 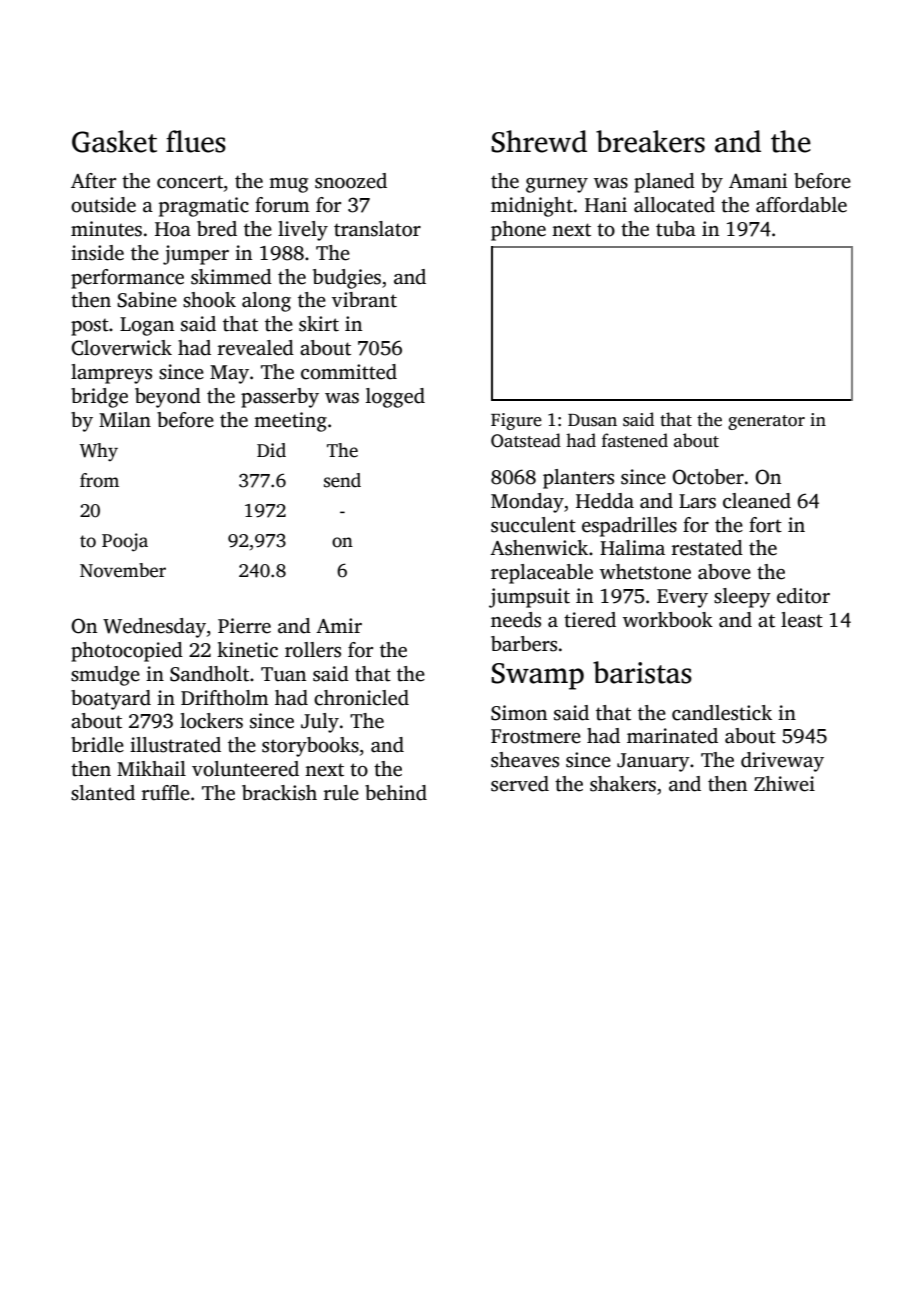 What do you see at coordinates (650, 141) in the screenshot?
I see `breakers` at bounding box center [650, 141].
